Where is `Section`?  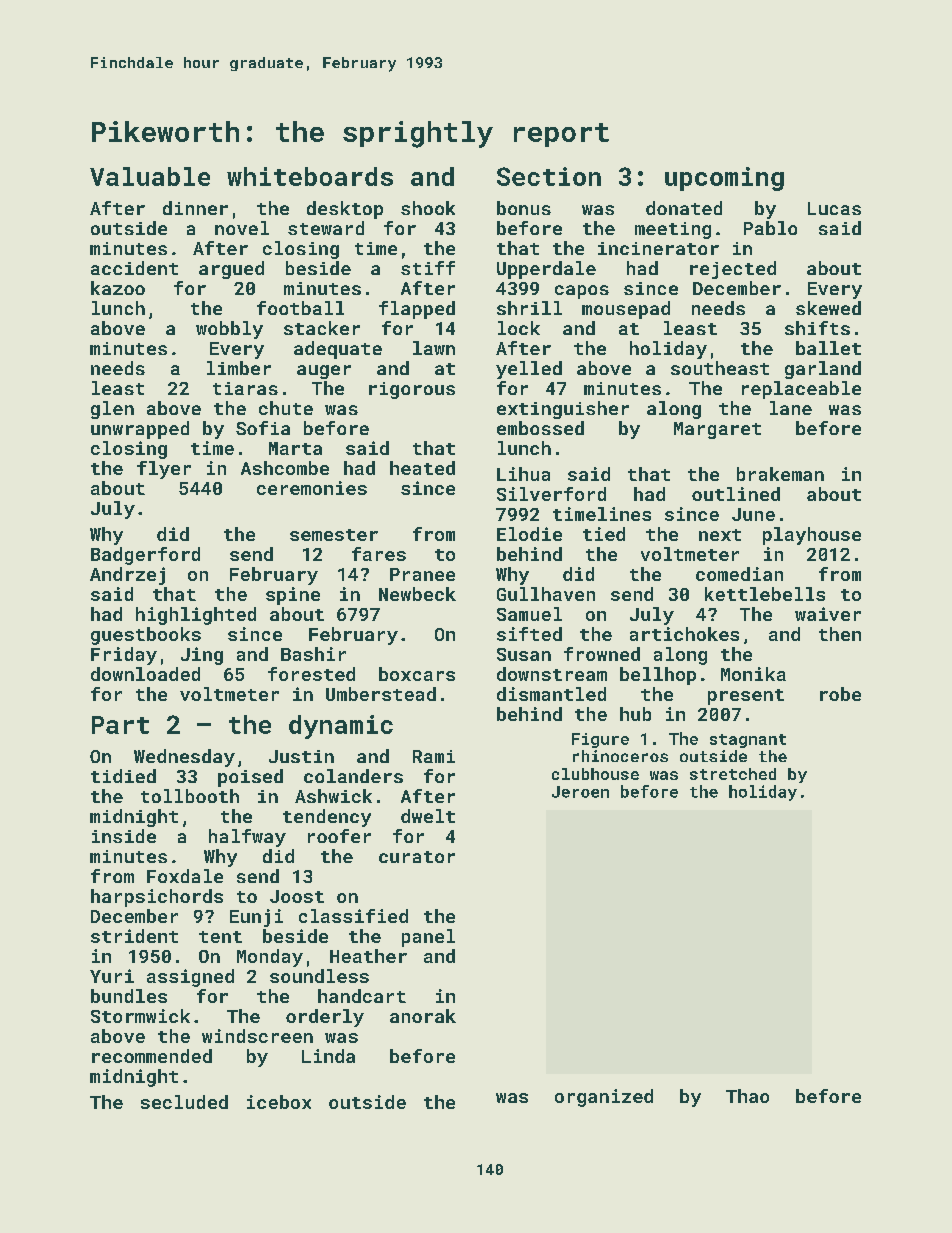 Section is located at coordinates (549, 176).
